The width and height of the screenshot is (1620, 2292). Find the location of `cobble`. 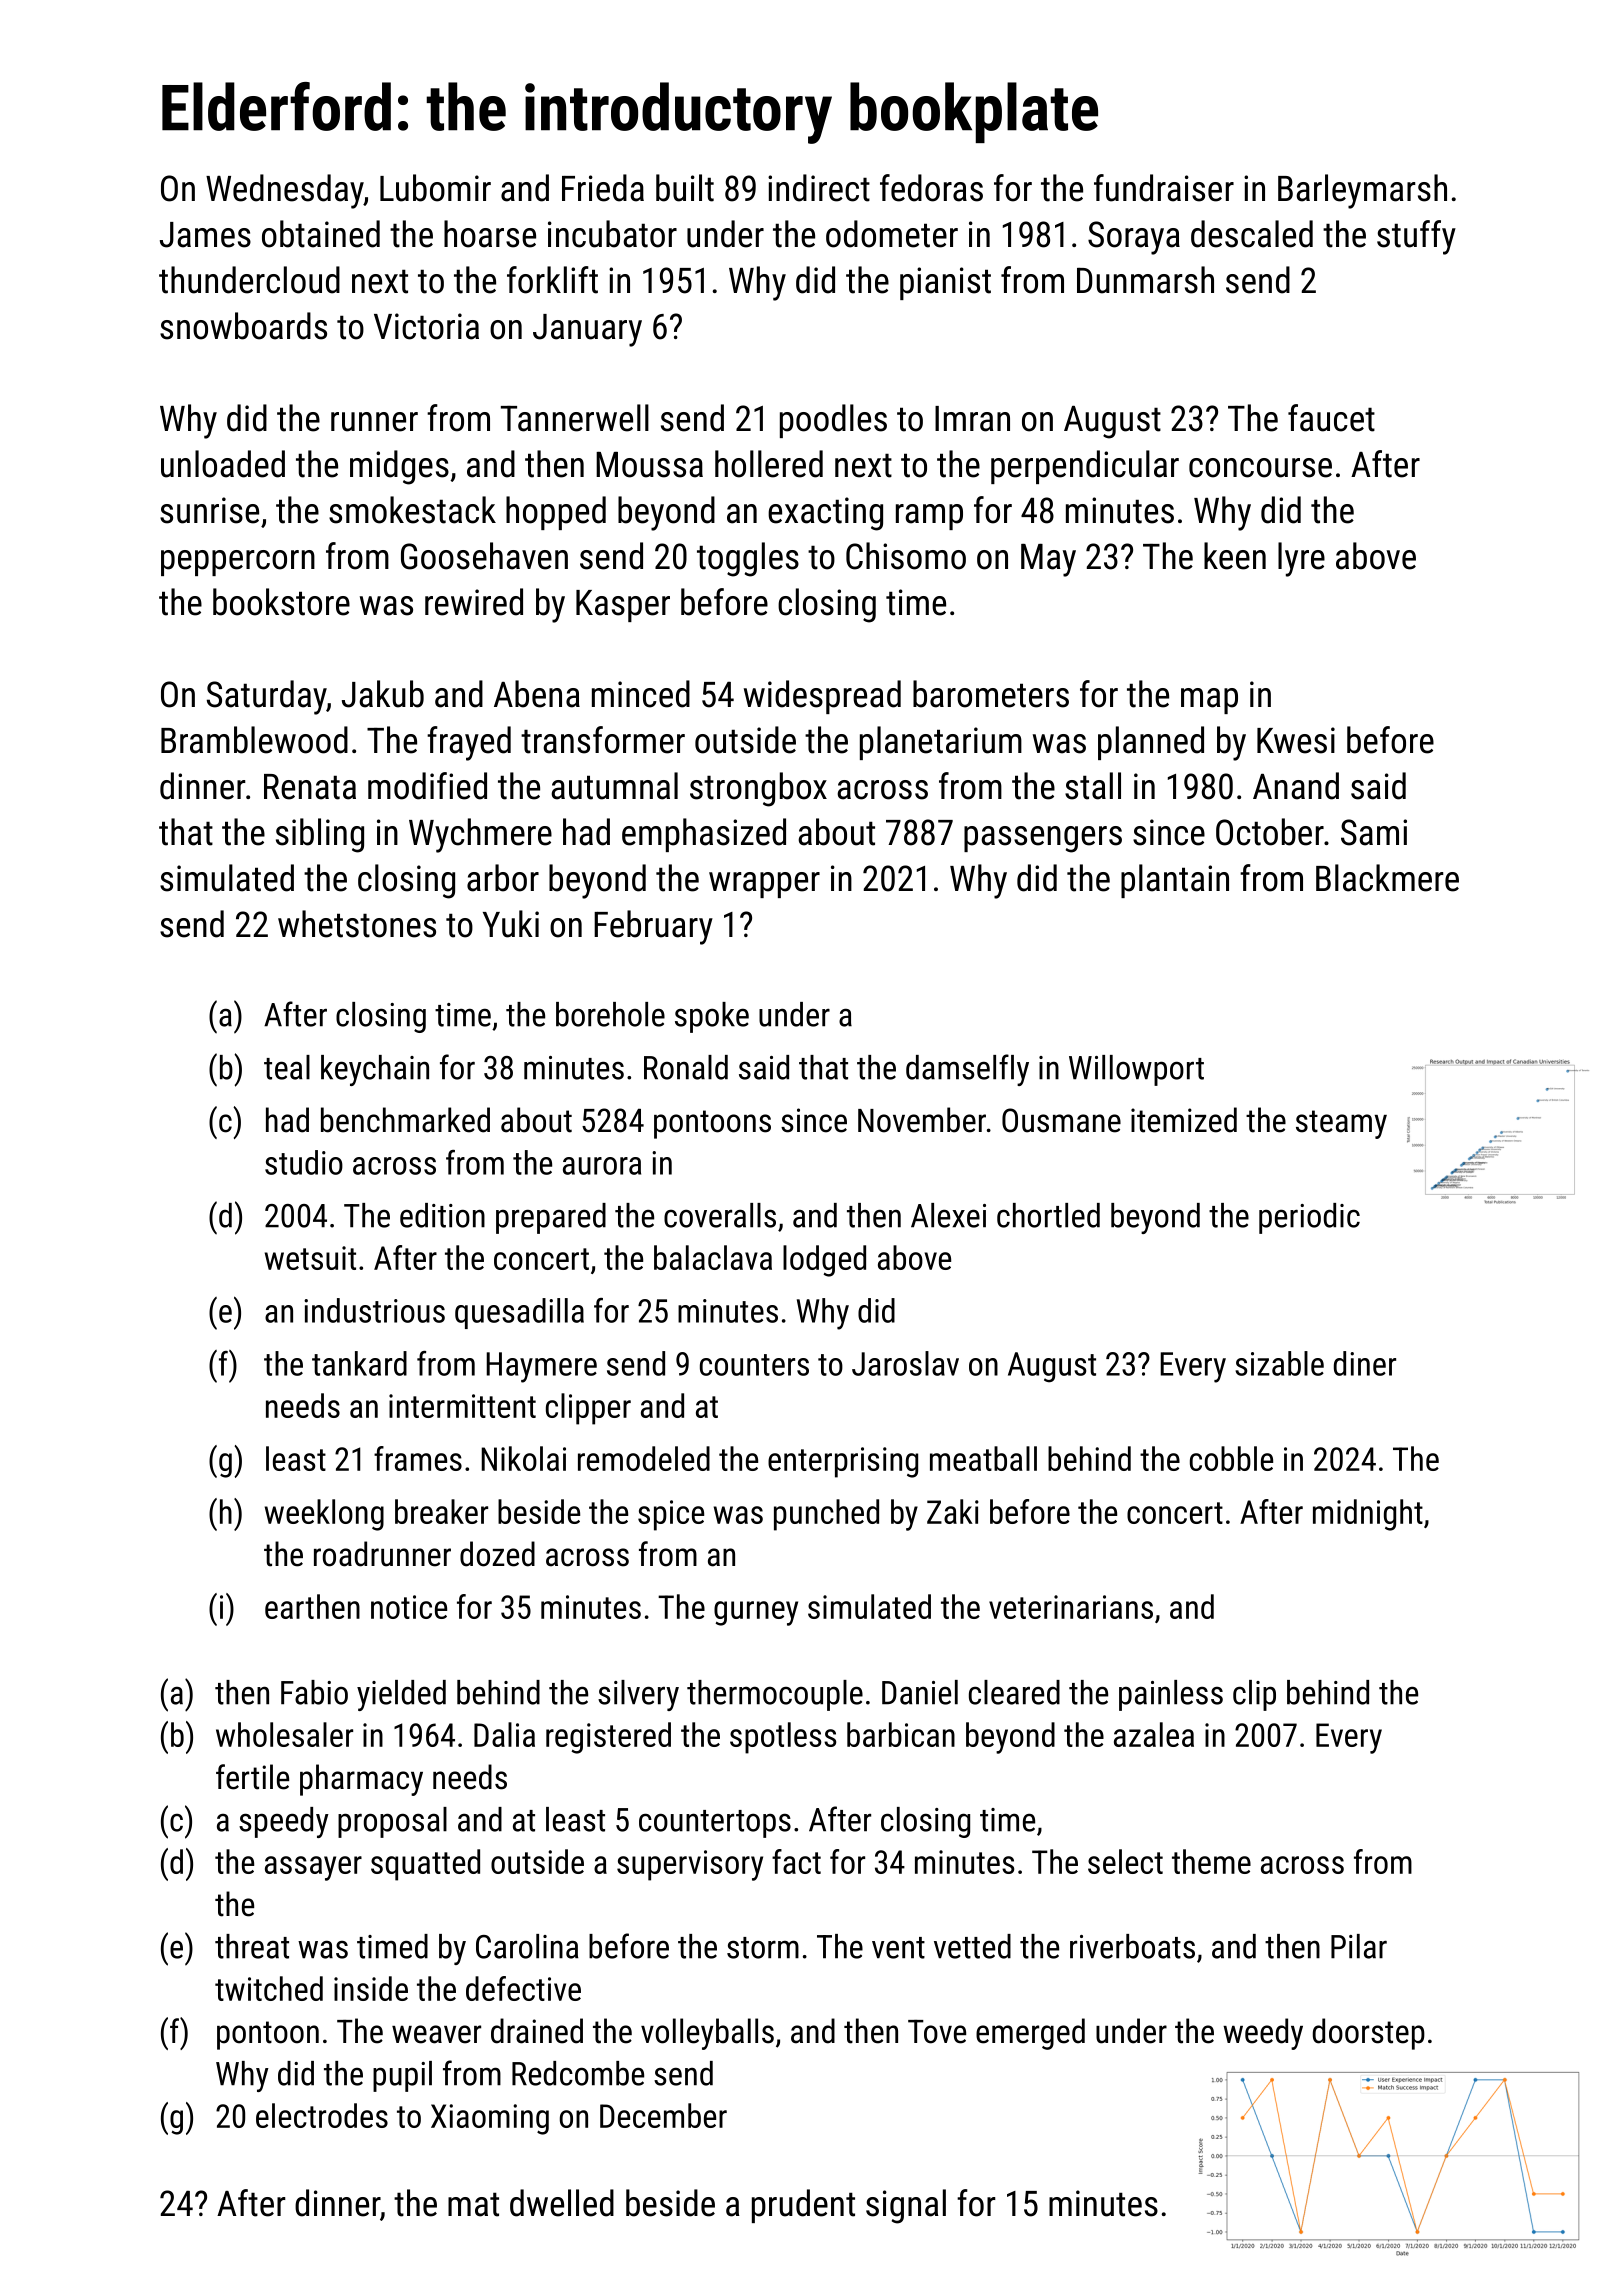

cobble is located at coordinates (1231, 1458).
